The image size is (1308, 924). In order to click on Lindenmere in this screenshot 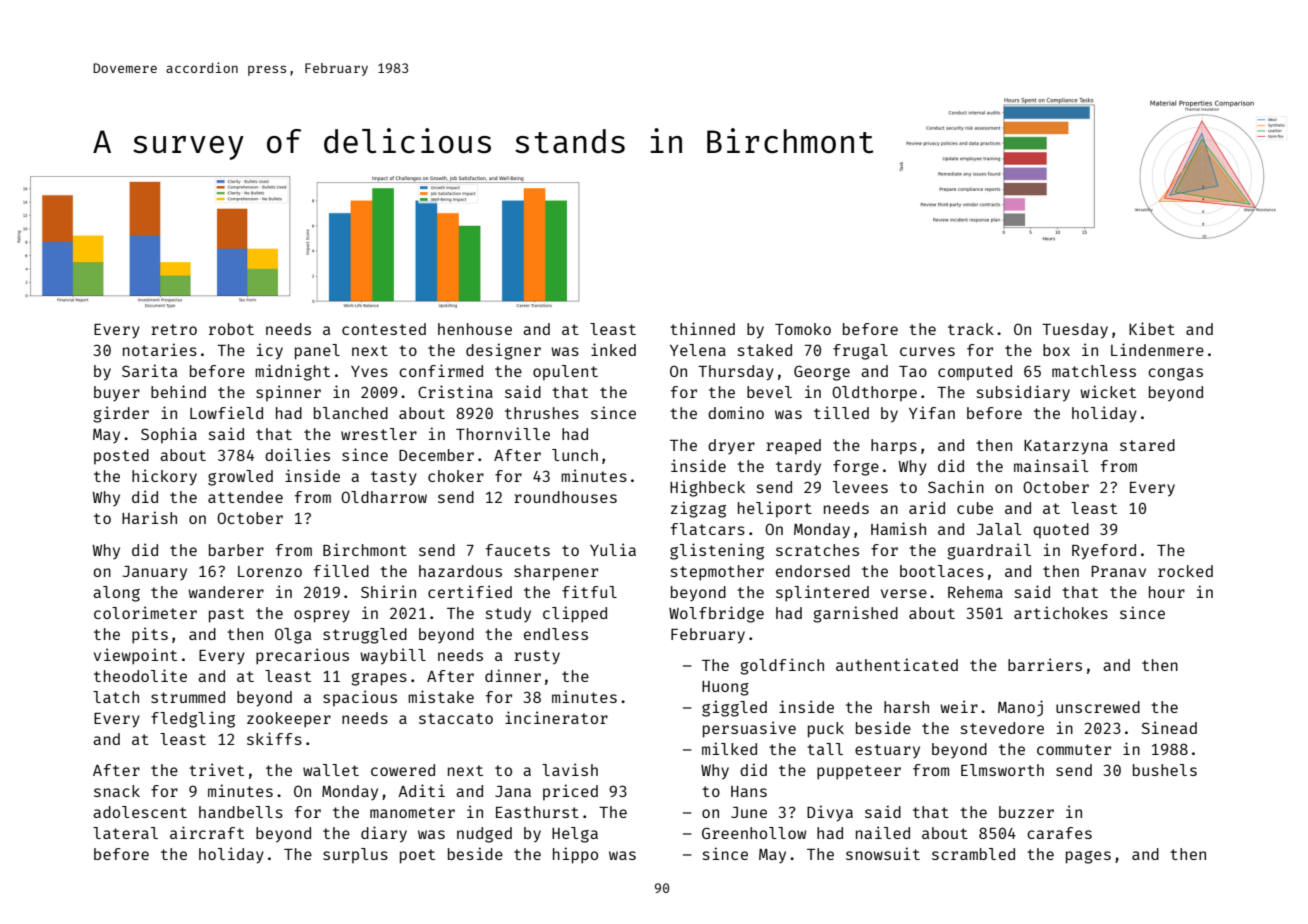, I will do `click(1157, 349)`.
